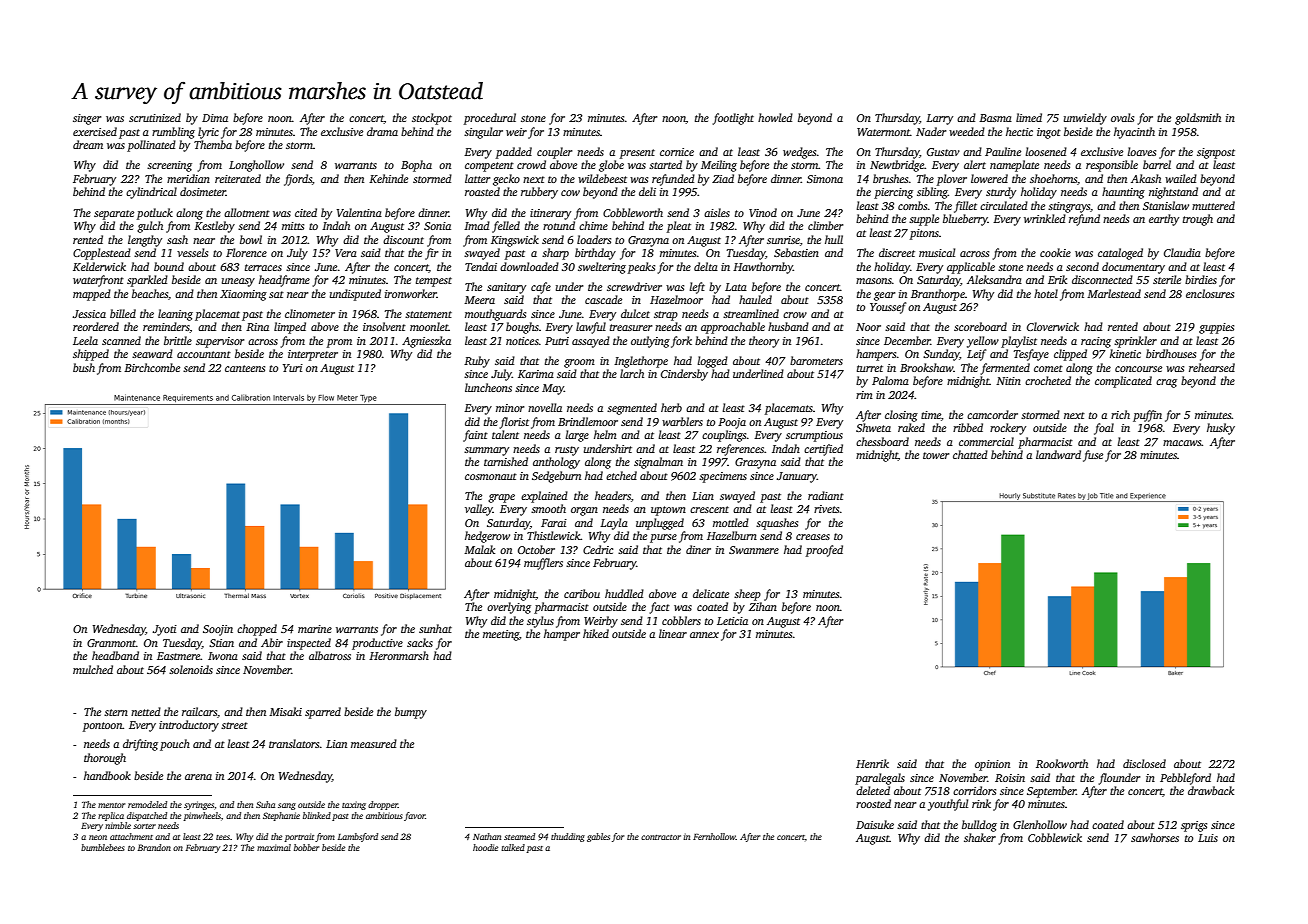  What do you see at coordinates (698, 549) in the document?
I see `diner` at bounding box center [698, 549].
